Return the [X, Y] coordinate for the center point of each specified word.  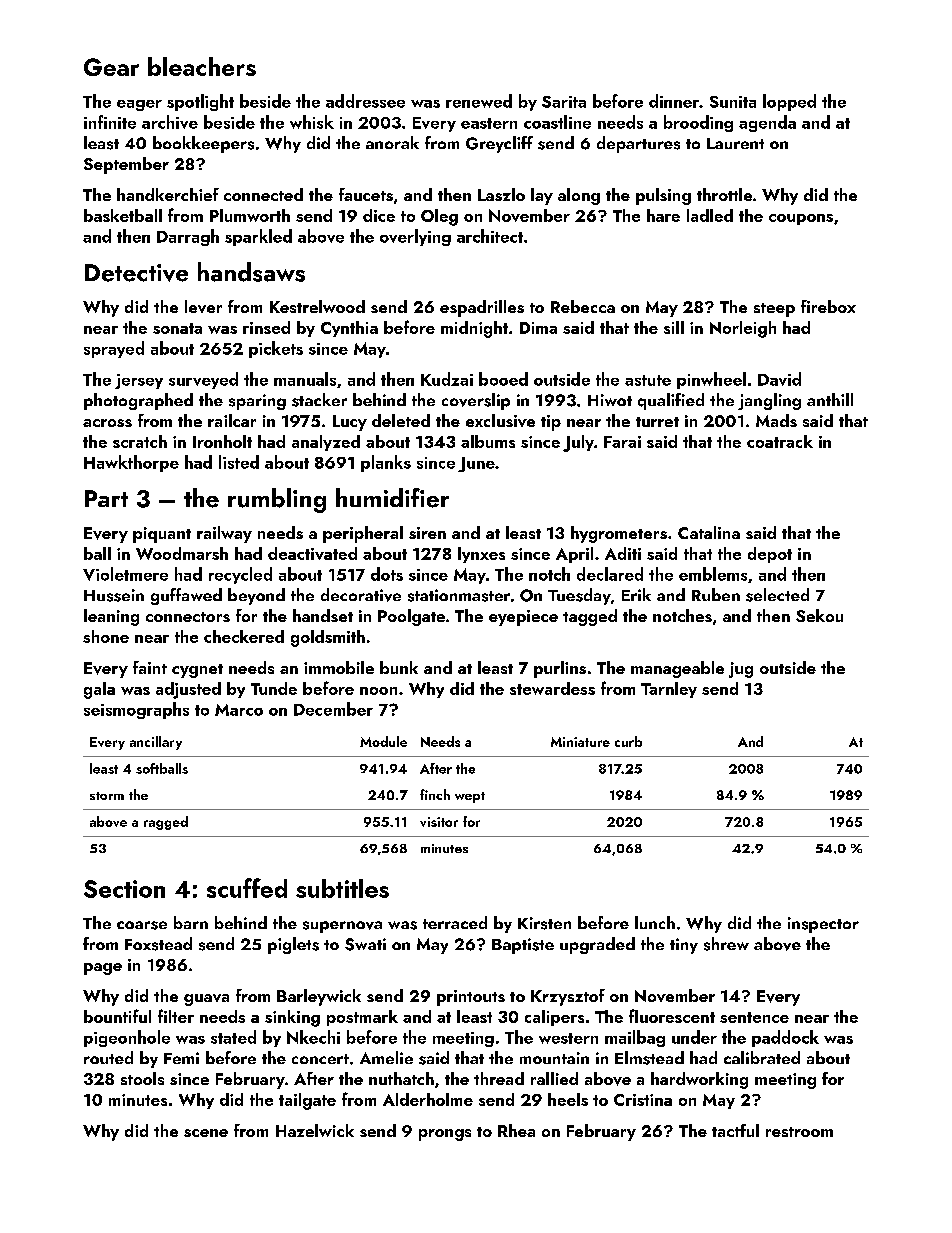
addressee [365, 101]
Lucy [350, 423]
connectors [188, 617]
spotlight [200, 102]
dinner [674, 101]
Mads [776, 420]
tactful [735, 1130]
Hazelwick [315, 1130]
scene [206, 1133]
